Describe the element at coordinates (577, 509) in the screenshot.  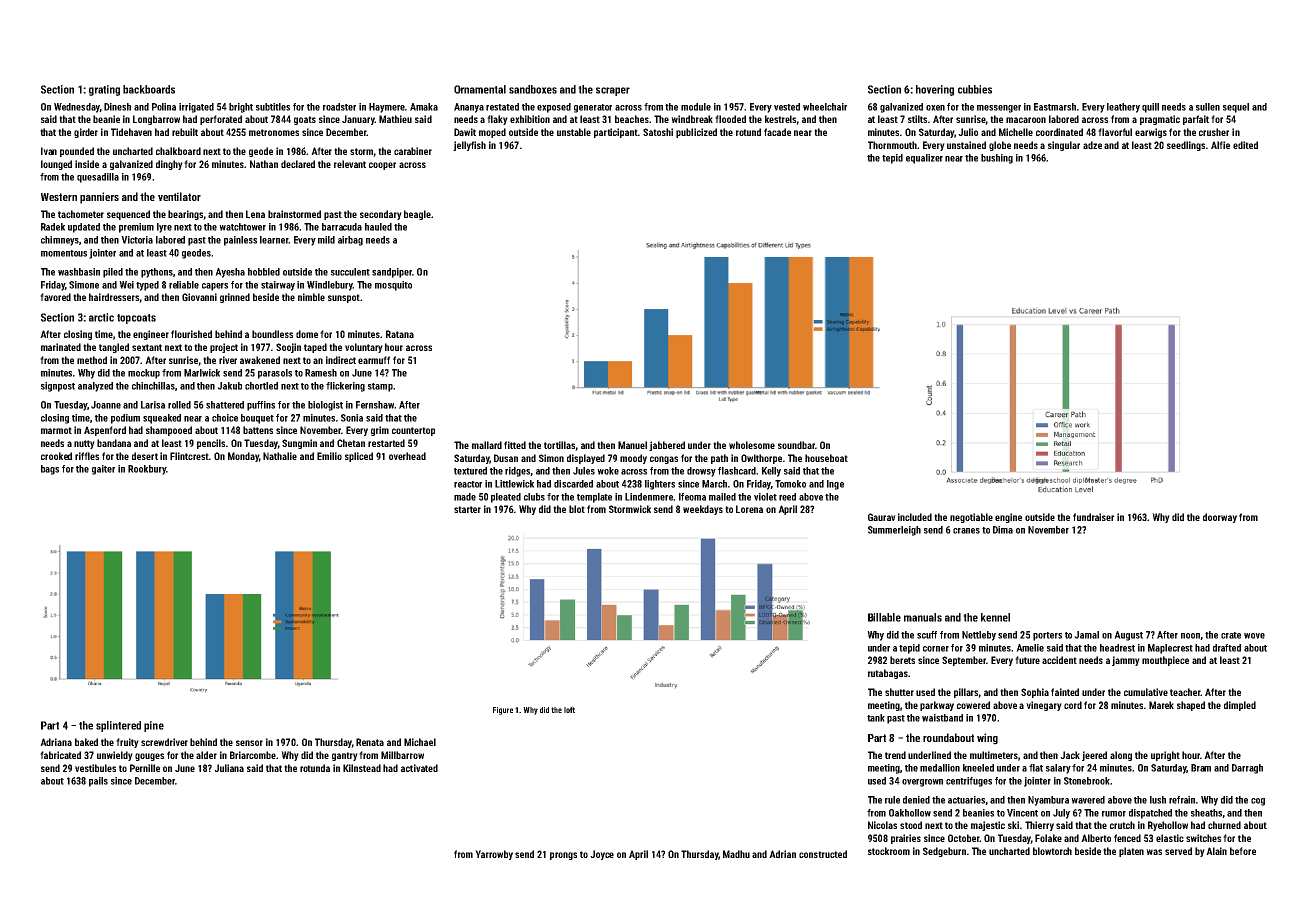
I see `blot` at that location.
